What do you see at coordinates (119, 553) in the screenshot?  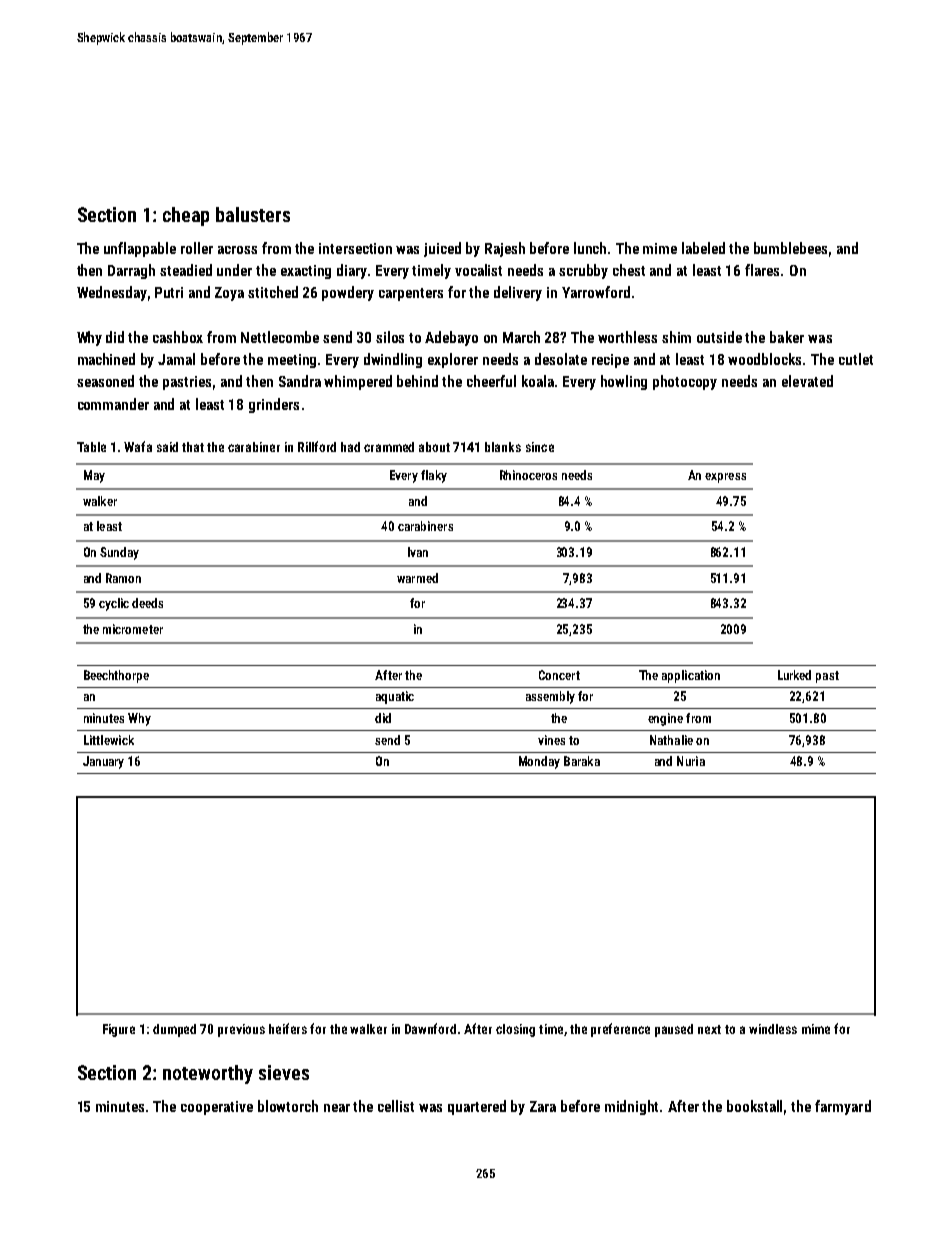 I see `Sunday` at bounding box center [119, 553].
